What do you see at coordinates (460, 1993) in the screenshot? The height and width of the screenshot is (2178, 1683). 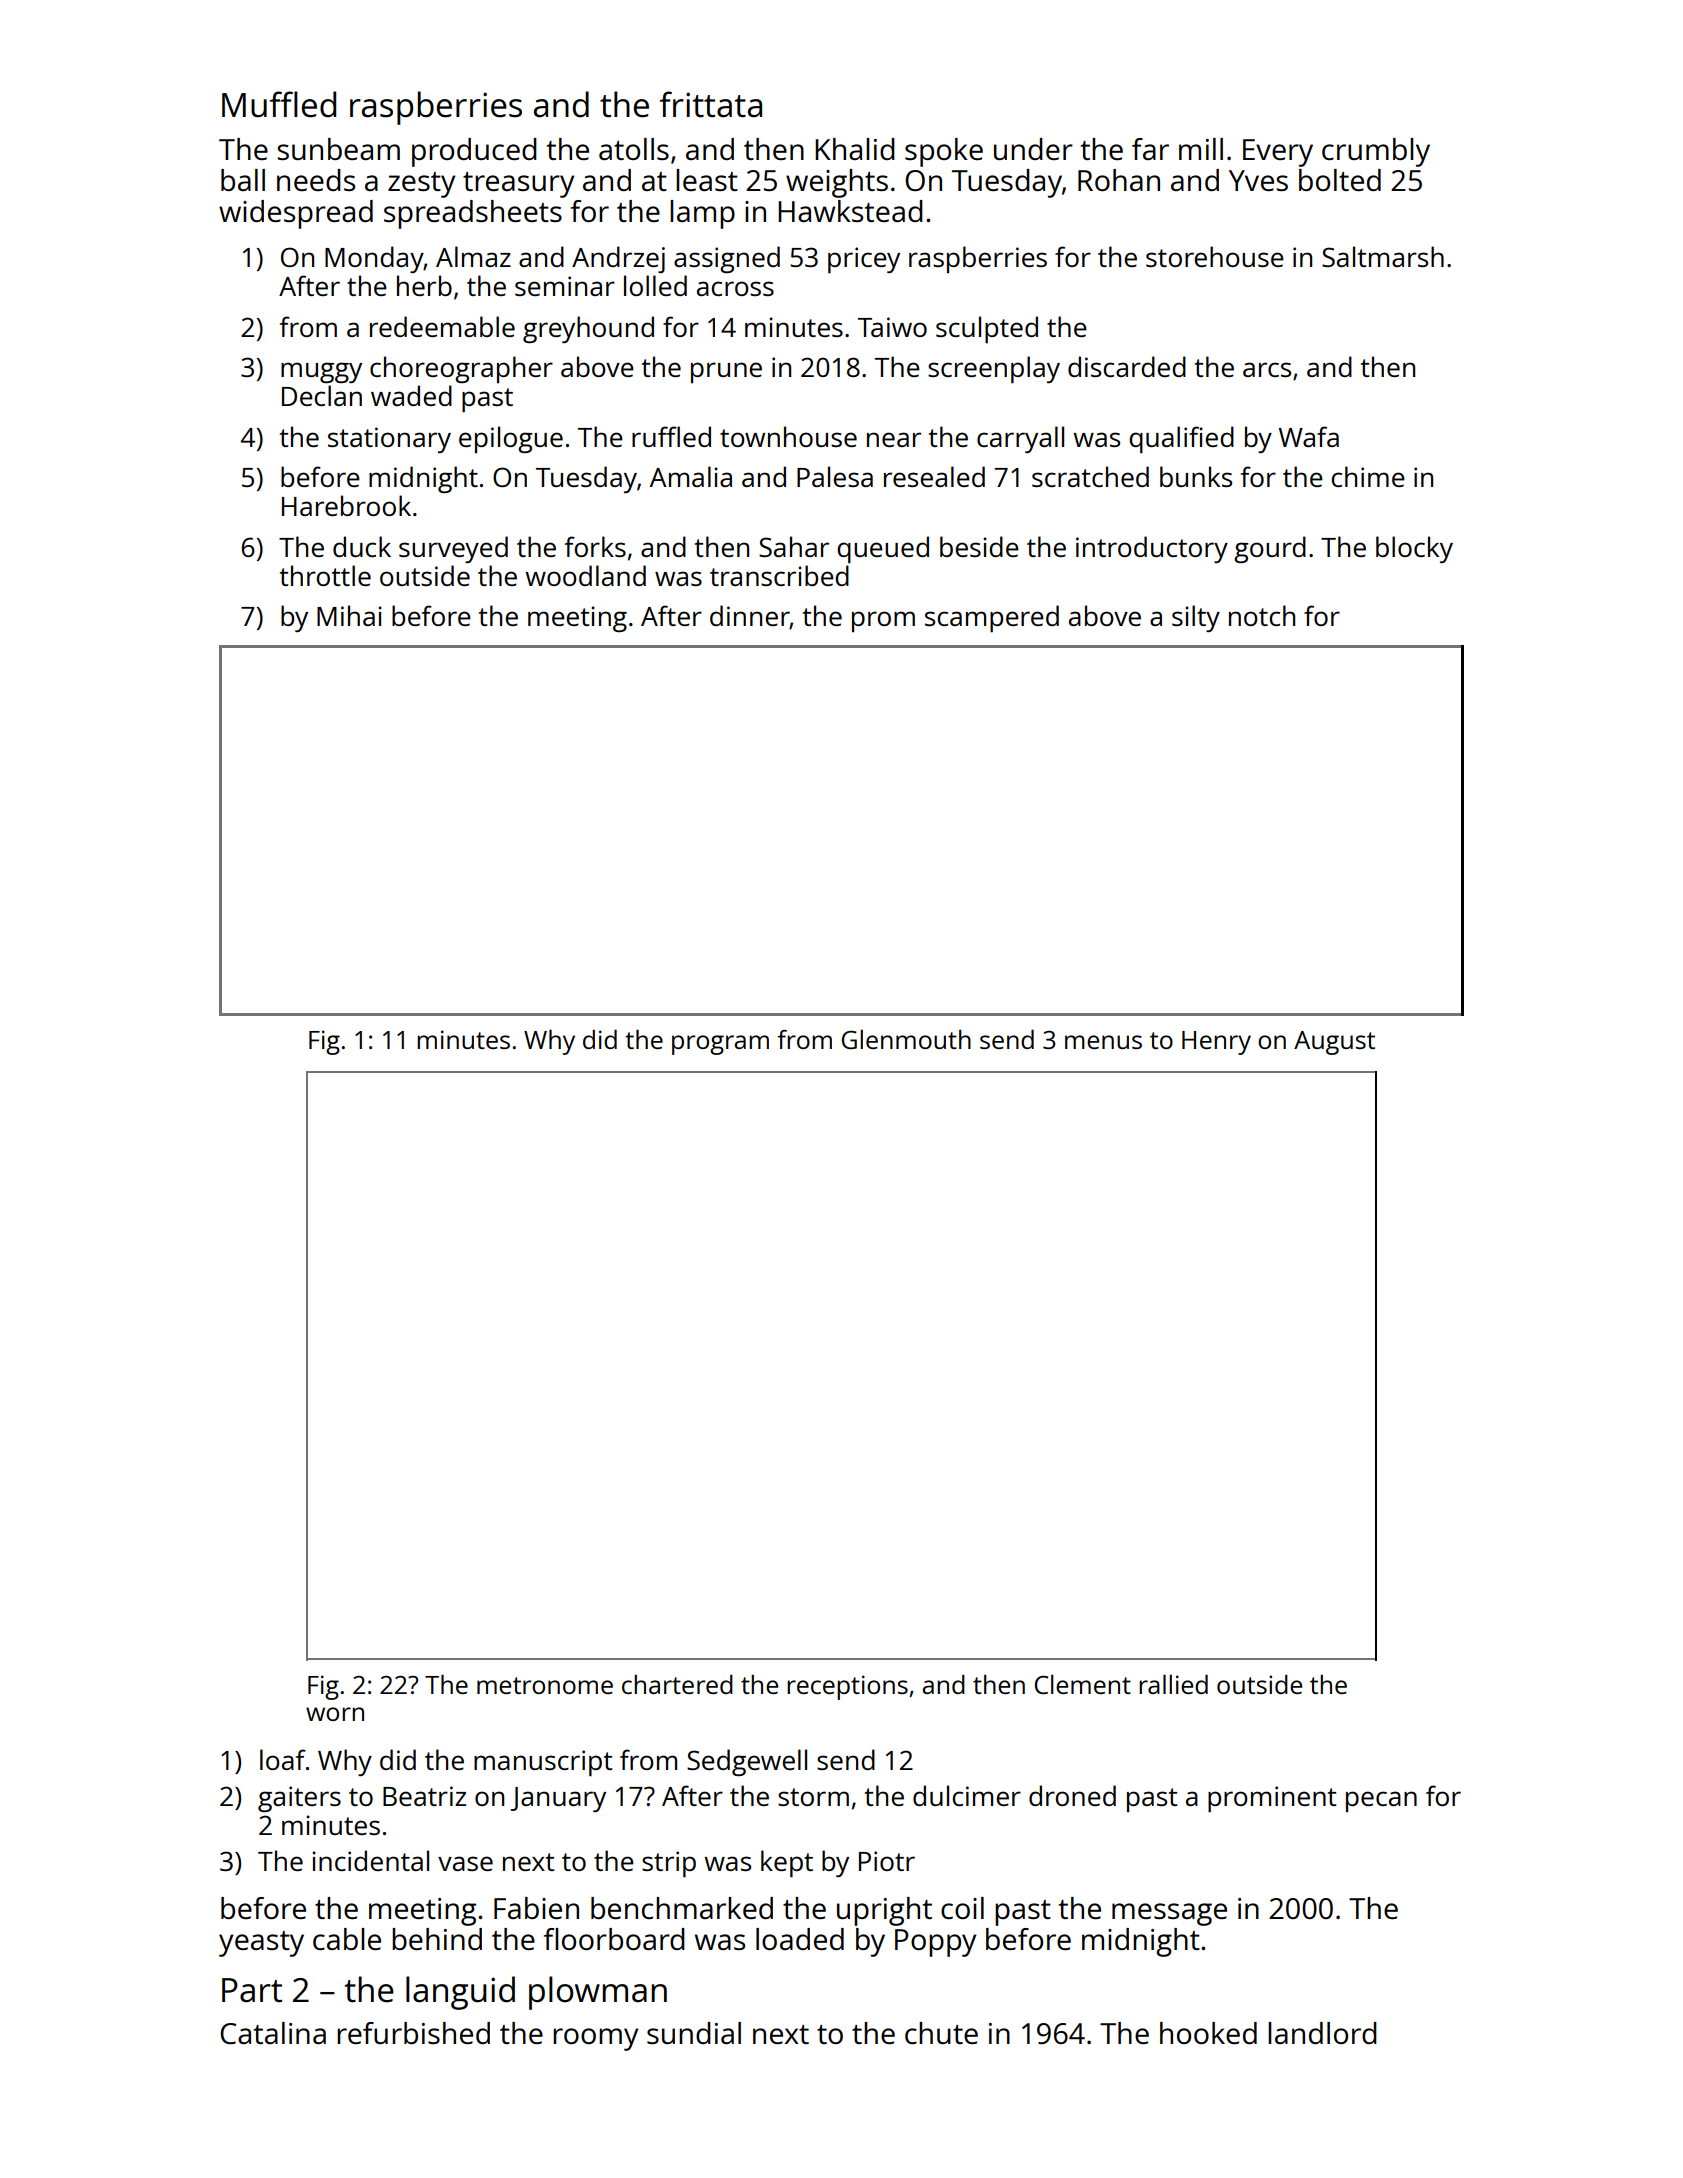 I see `languid` at bounding box center [460, 1993].
